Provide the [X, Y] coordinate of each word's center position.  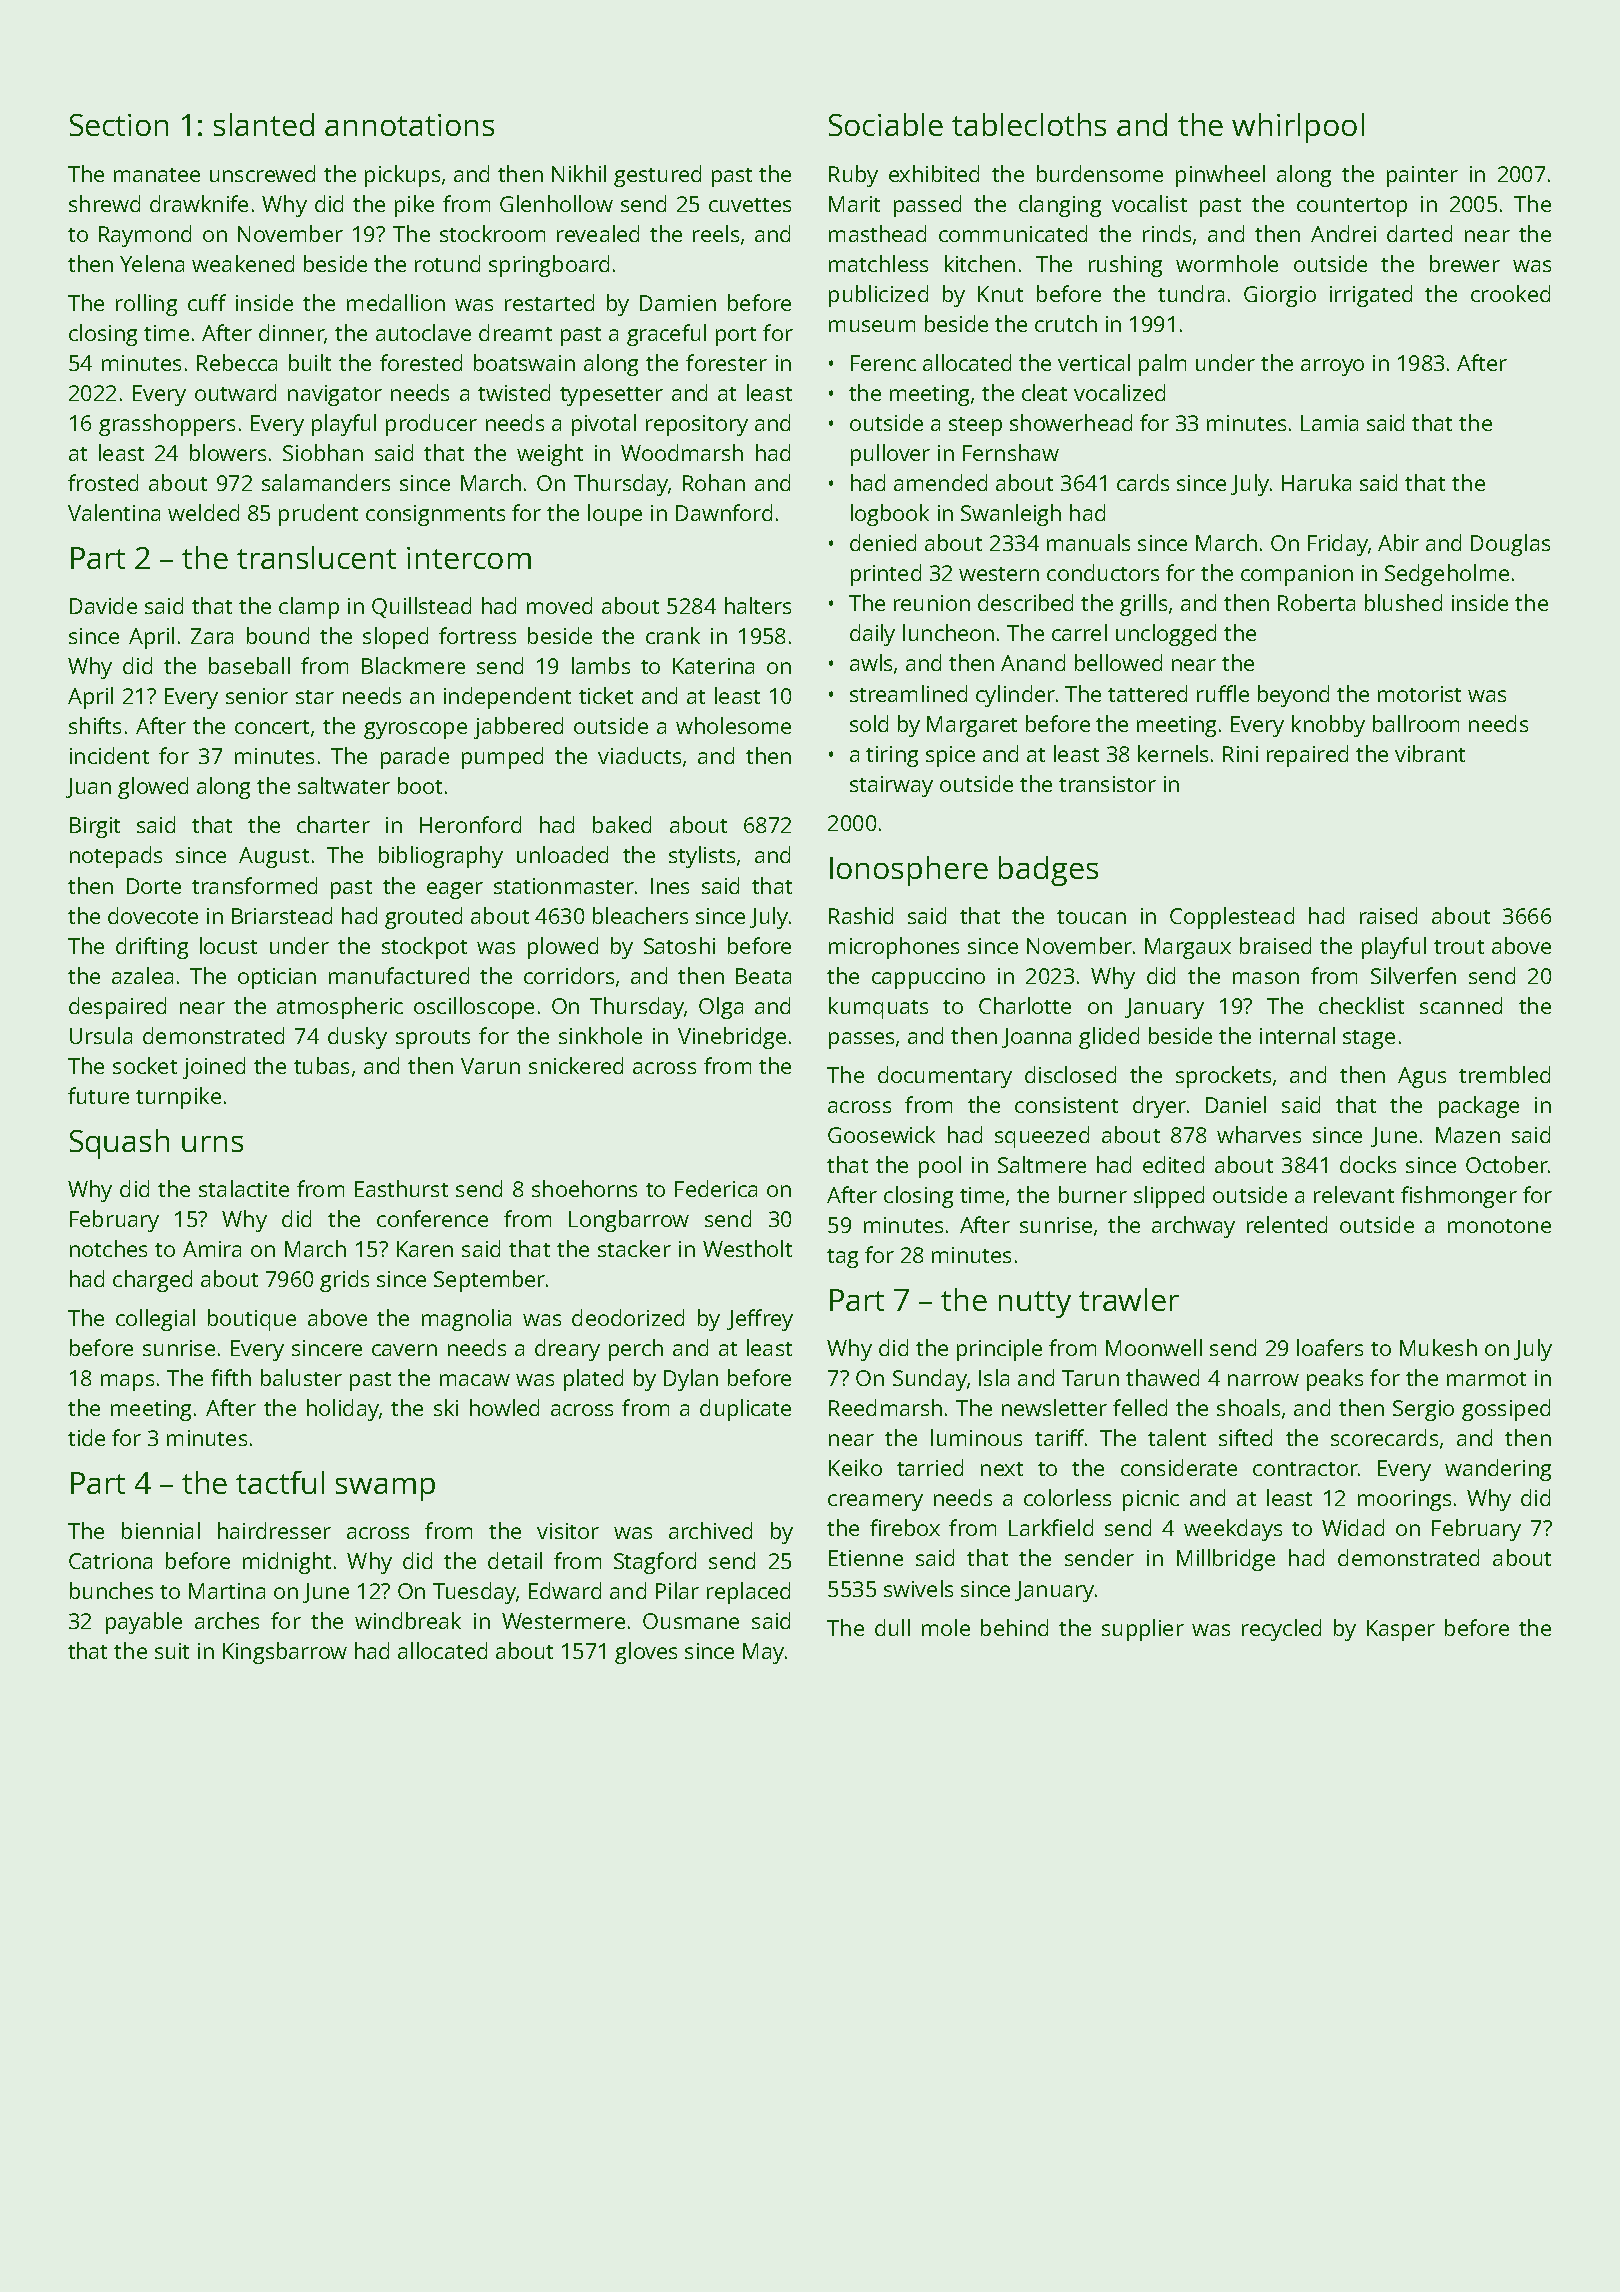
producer [431, 425]
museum [872, 326]
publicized [878, 296]
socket [145, 1065]
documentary [945, 1077]
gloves [646, 1653]
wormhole [1227, 263]
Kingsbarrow [285, 1653]
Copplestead [1232, 918]
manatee [157, 175]
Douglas [1510, 545]
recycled [1281, 1630]
